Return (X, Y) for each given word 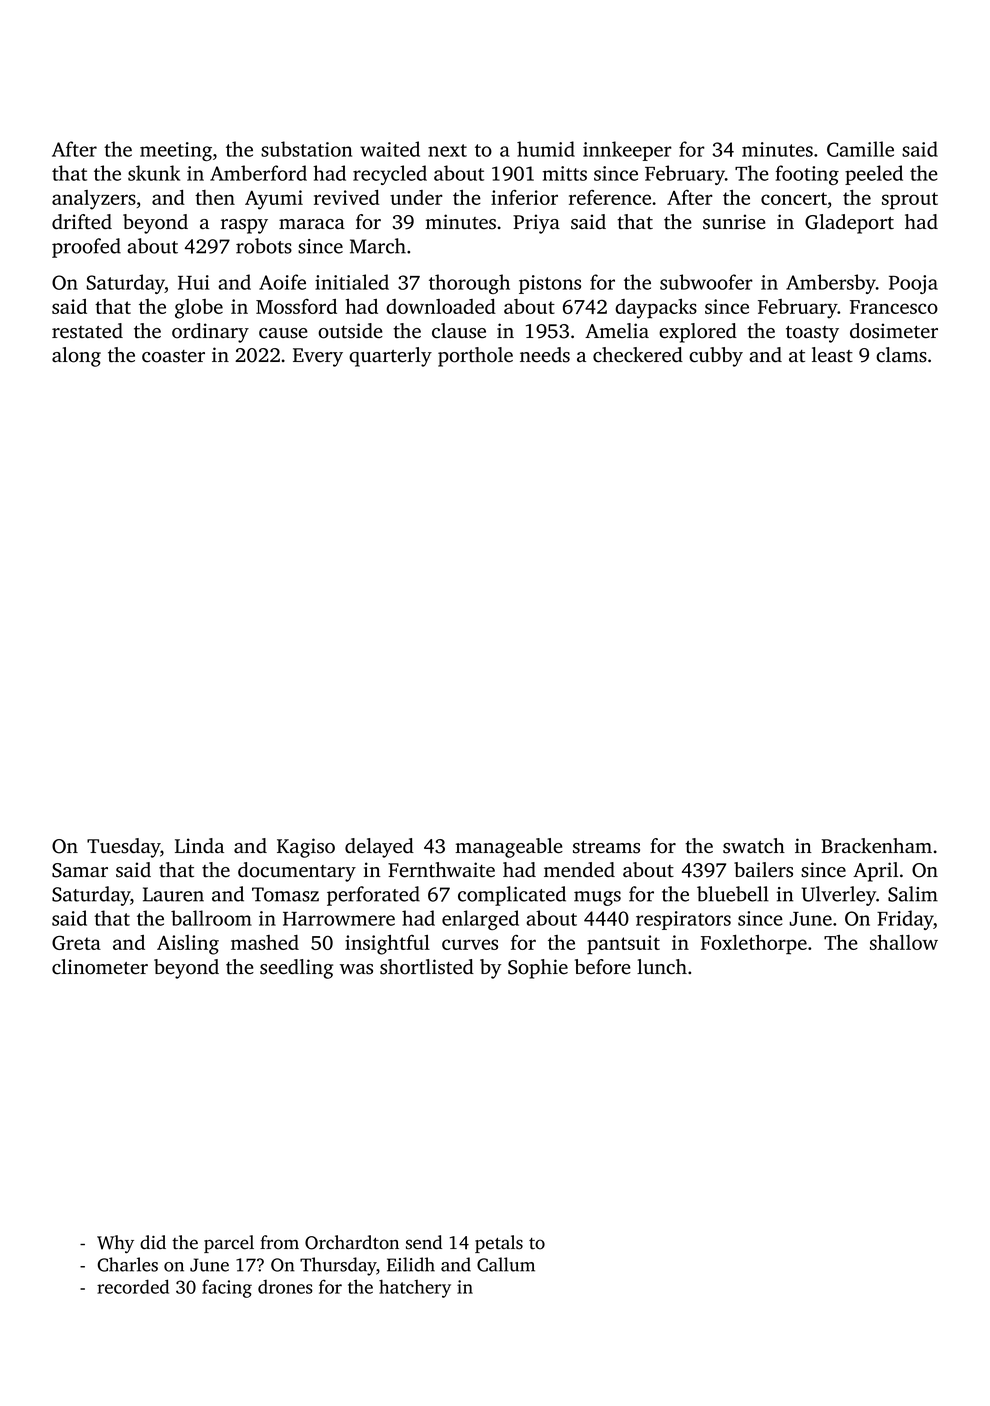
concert (794, 198)
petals (499, 1244)
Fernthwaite (441, 870)
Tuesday (124, 848)
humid (546, 149)
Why (115, 1244)
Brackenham (876, 846)
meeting (176, 151)
